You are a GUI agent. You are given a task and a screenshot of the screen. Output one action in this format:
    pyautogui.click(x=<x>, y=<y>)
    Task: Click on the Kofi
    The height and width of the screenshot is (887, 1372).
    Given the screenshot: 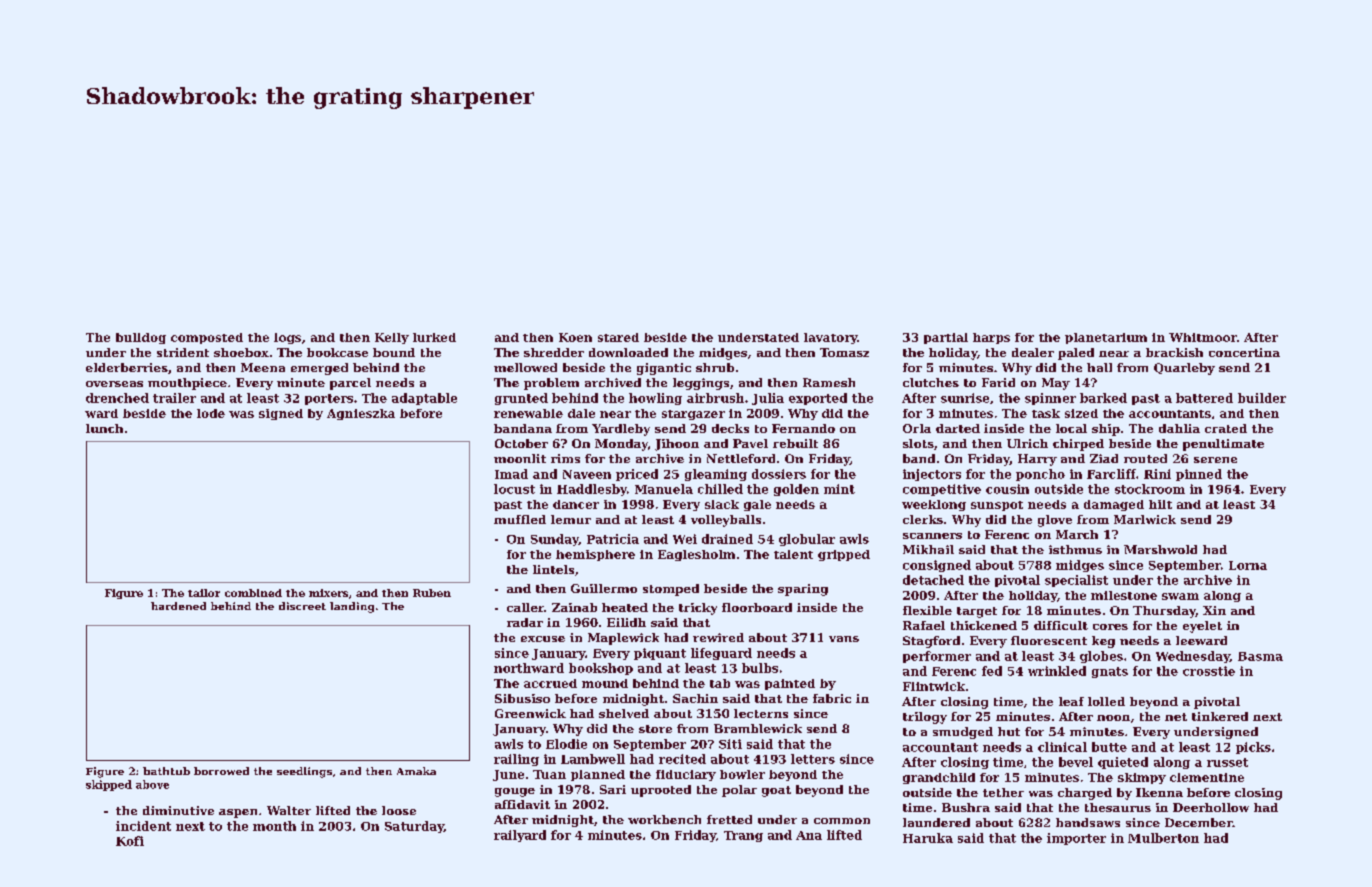 What is the action you would take?
    pyautogui.click(x=130, y=841)
